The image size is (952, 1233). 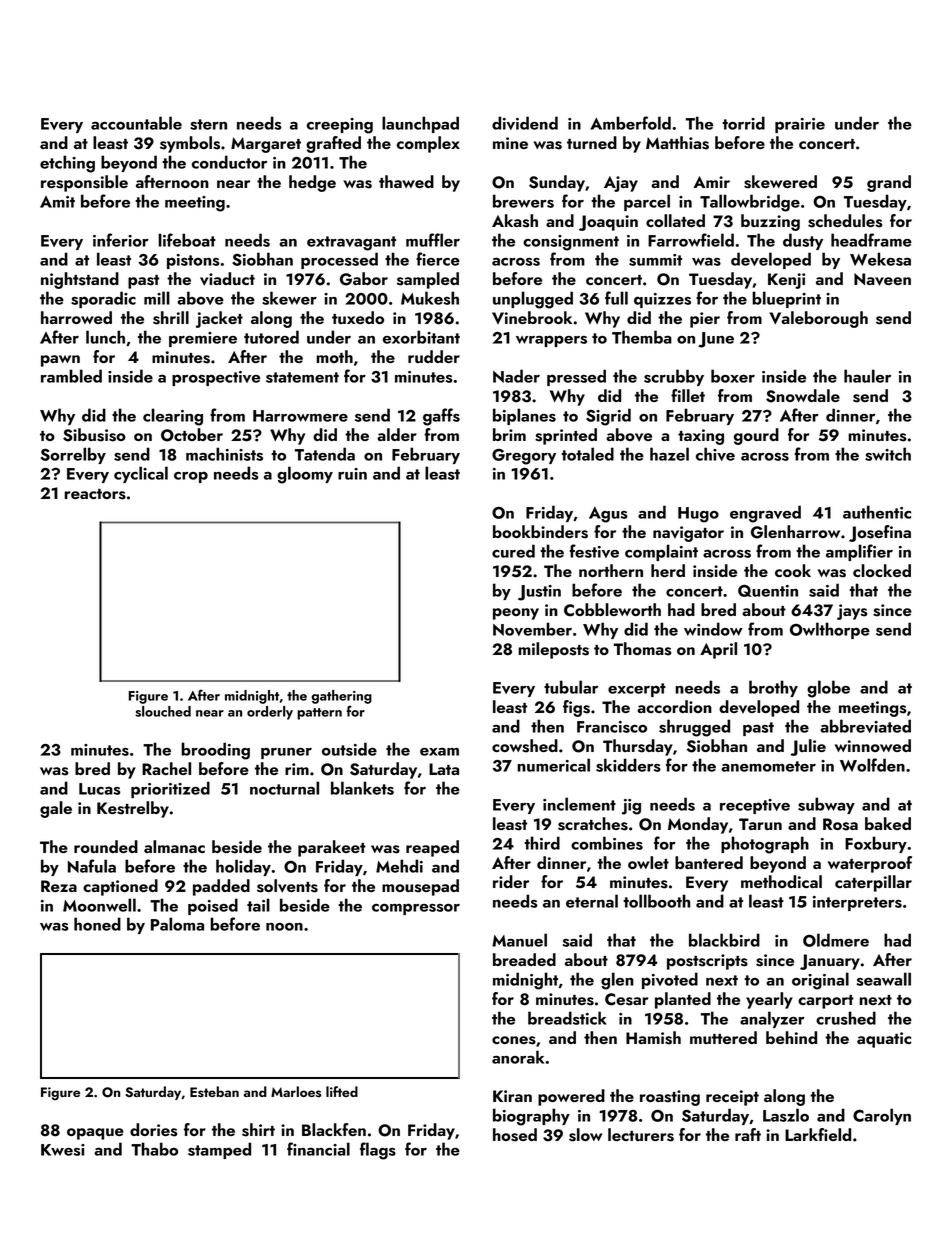 I want to click on compressor, so click(x=416, y=909).
